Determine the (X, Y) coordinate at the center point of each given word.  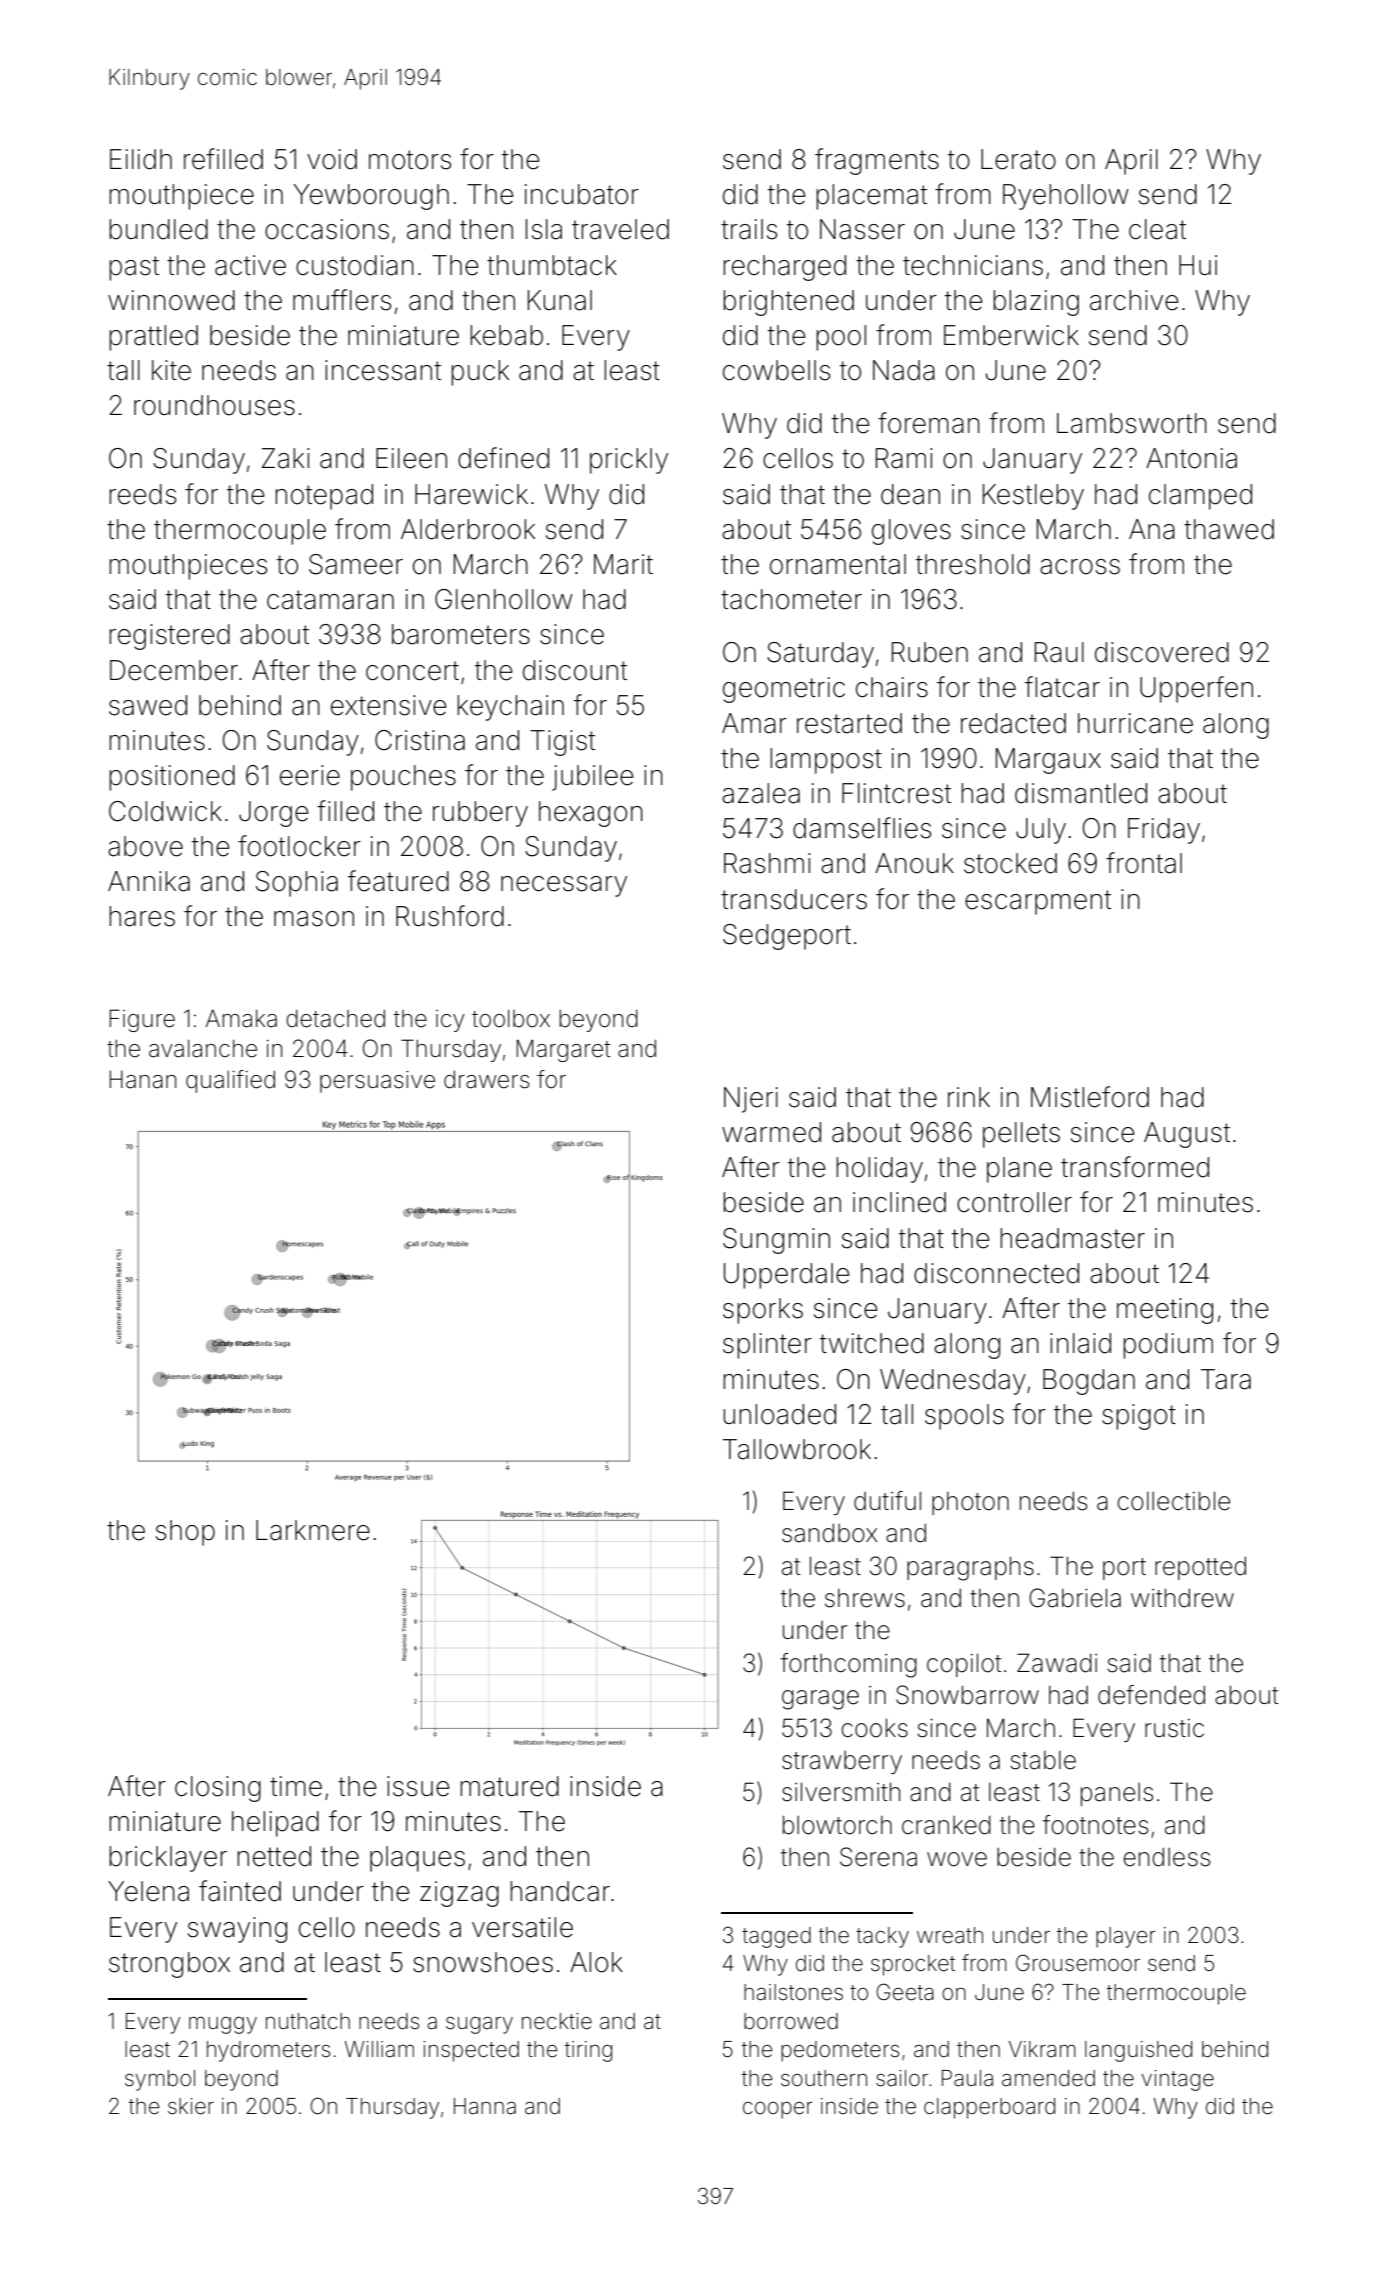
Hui (1198, 265)
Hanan (142, 1080)
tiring (588, 2051)
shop (185, 1533)
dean (910, 494)
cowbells (776, 370)
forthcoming (849, 1665)
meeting (1165, 1311)
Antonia (1191, 458)
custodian (355, 265)
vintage (1177, 2080)
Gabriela (1075, 1598)
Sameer (356, 564)
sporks (763, 1311)
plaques (417, 1859)
